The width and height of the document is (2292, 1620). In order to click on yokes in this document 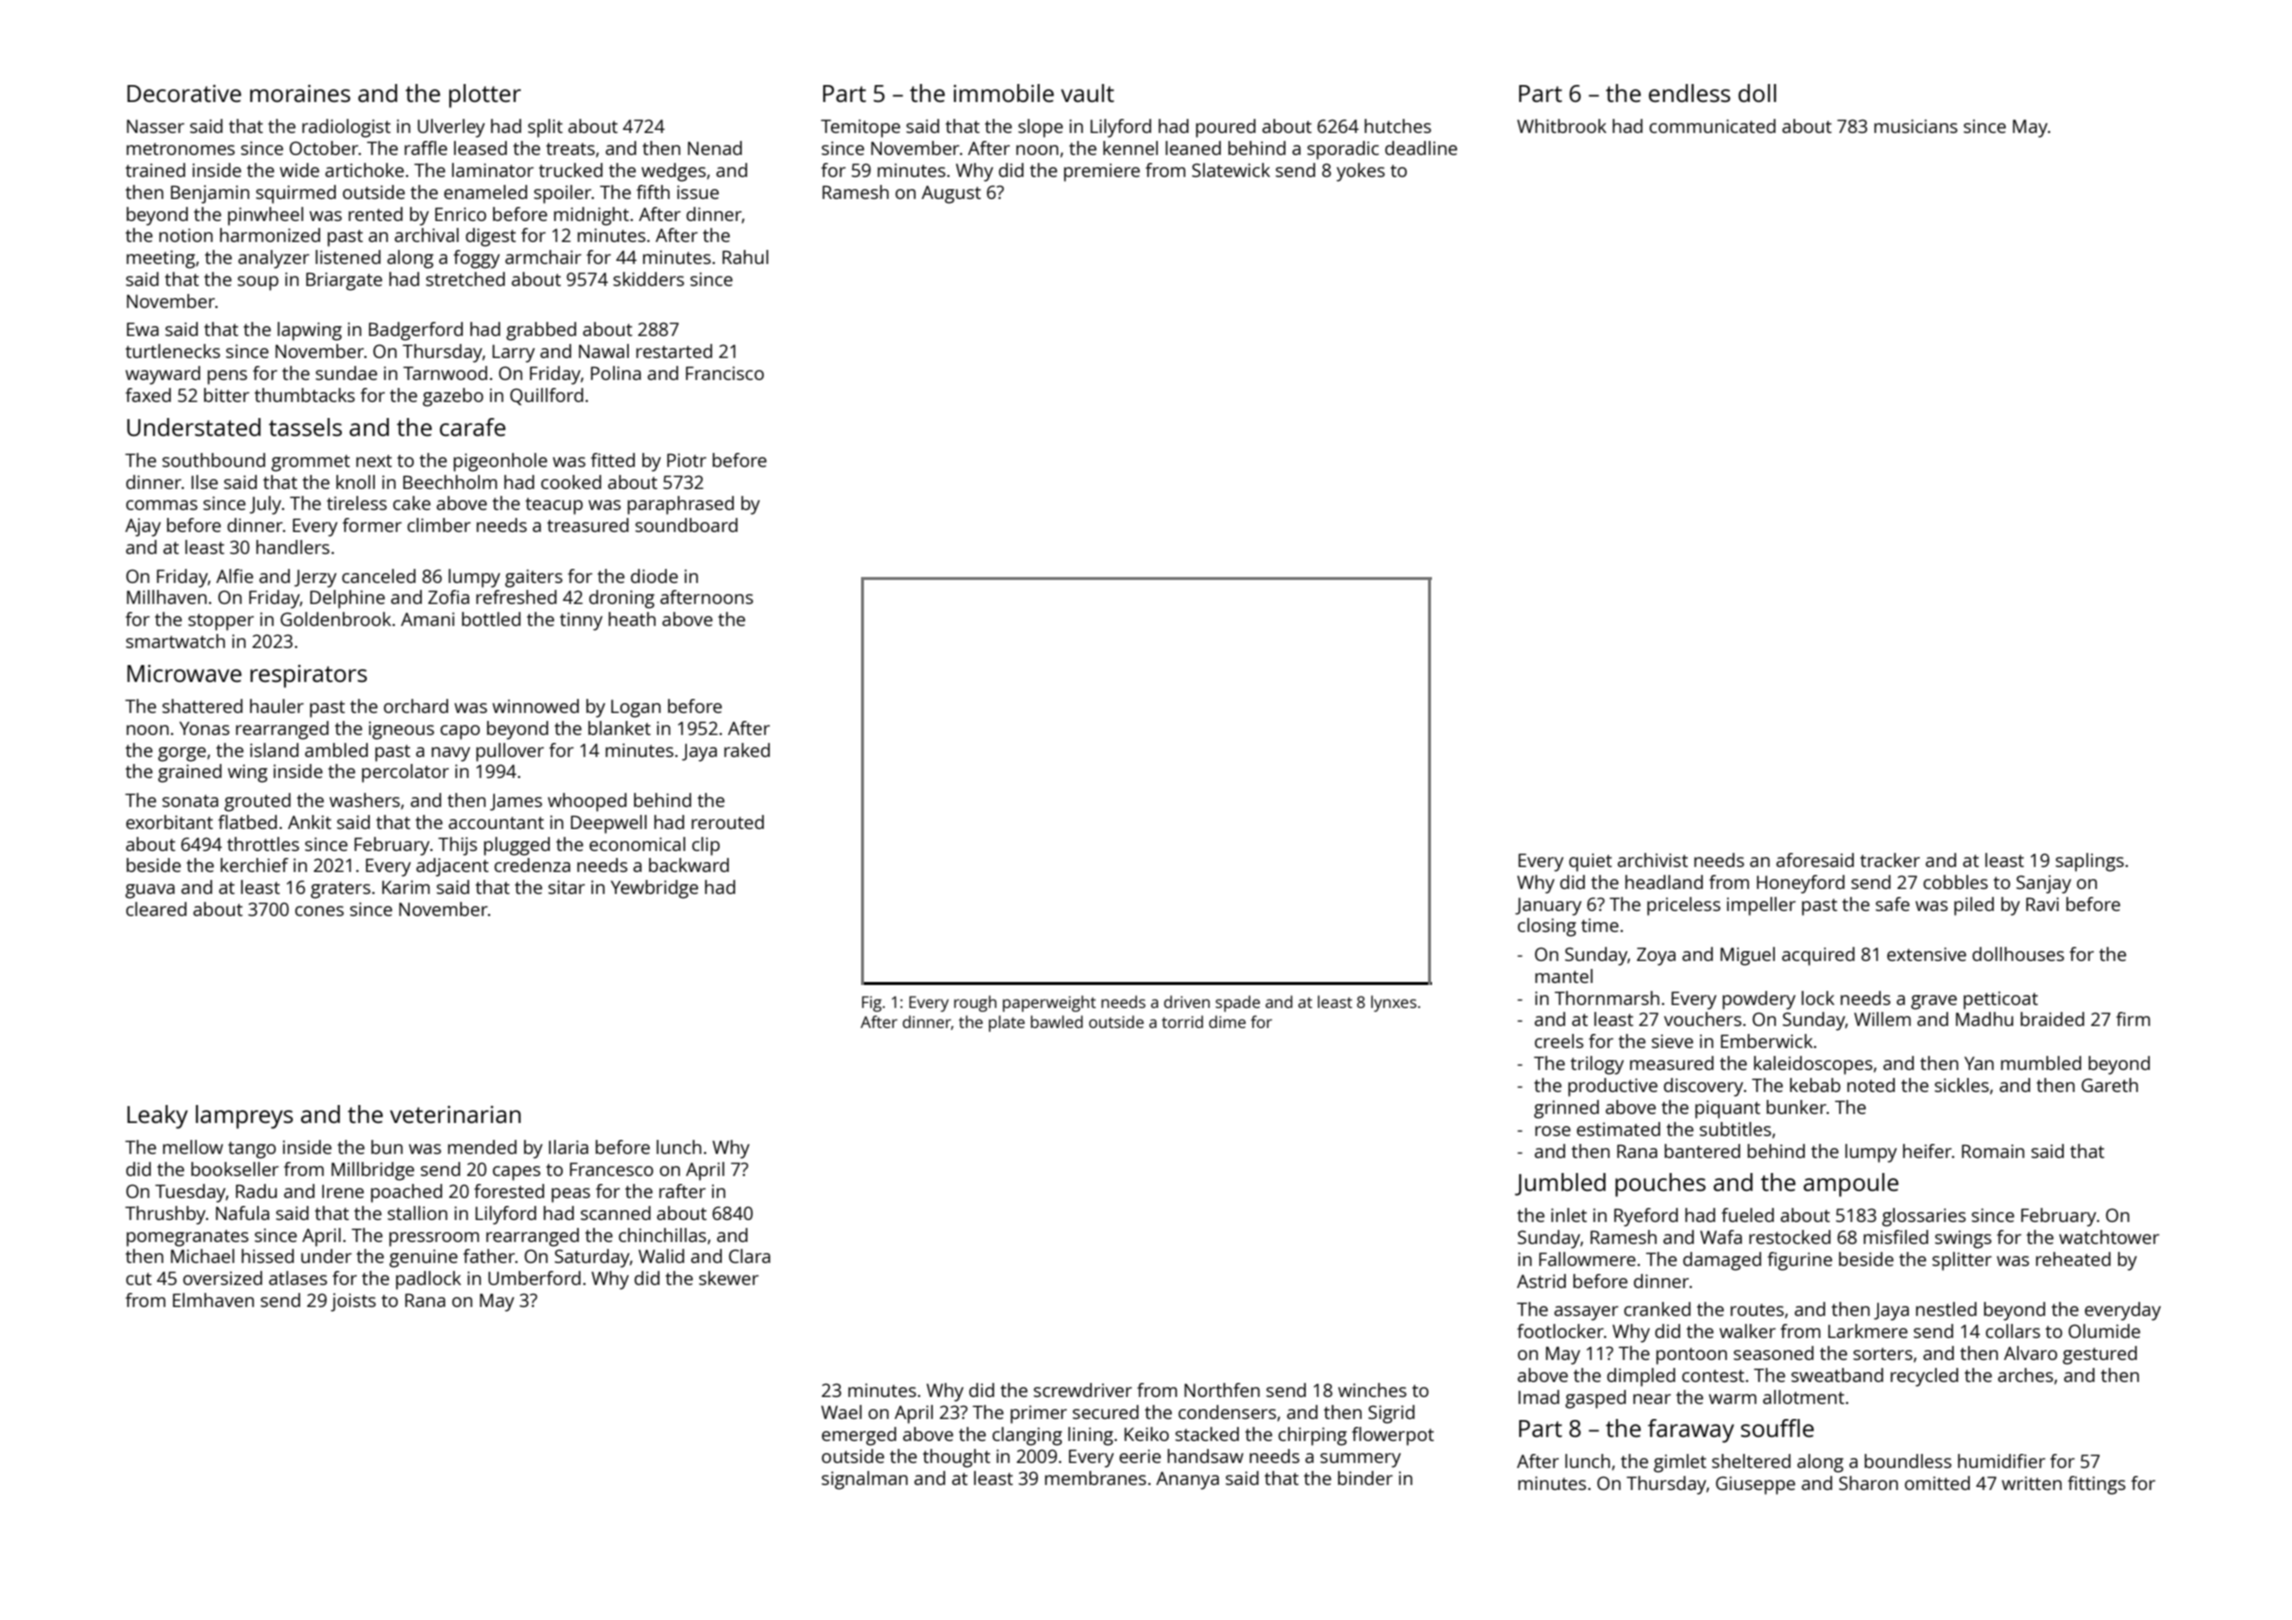, I will do `click(1360, 172)`.
